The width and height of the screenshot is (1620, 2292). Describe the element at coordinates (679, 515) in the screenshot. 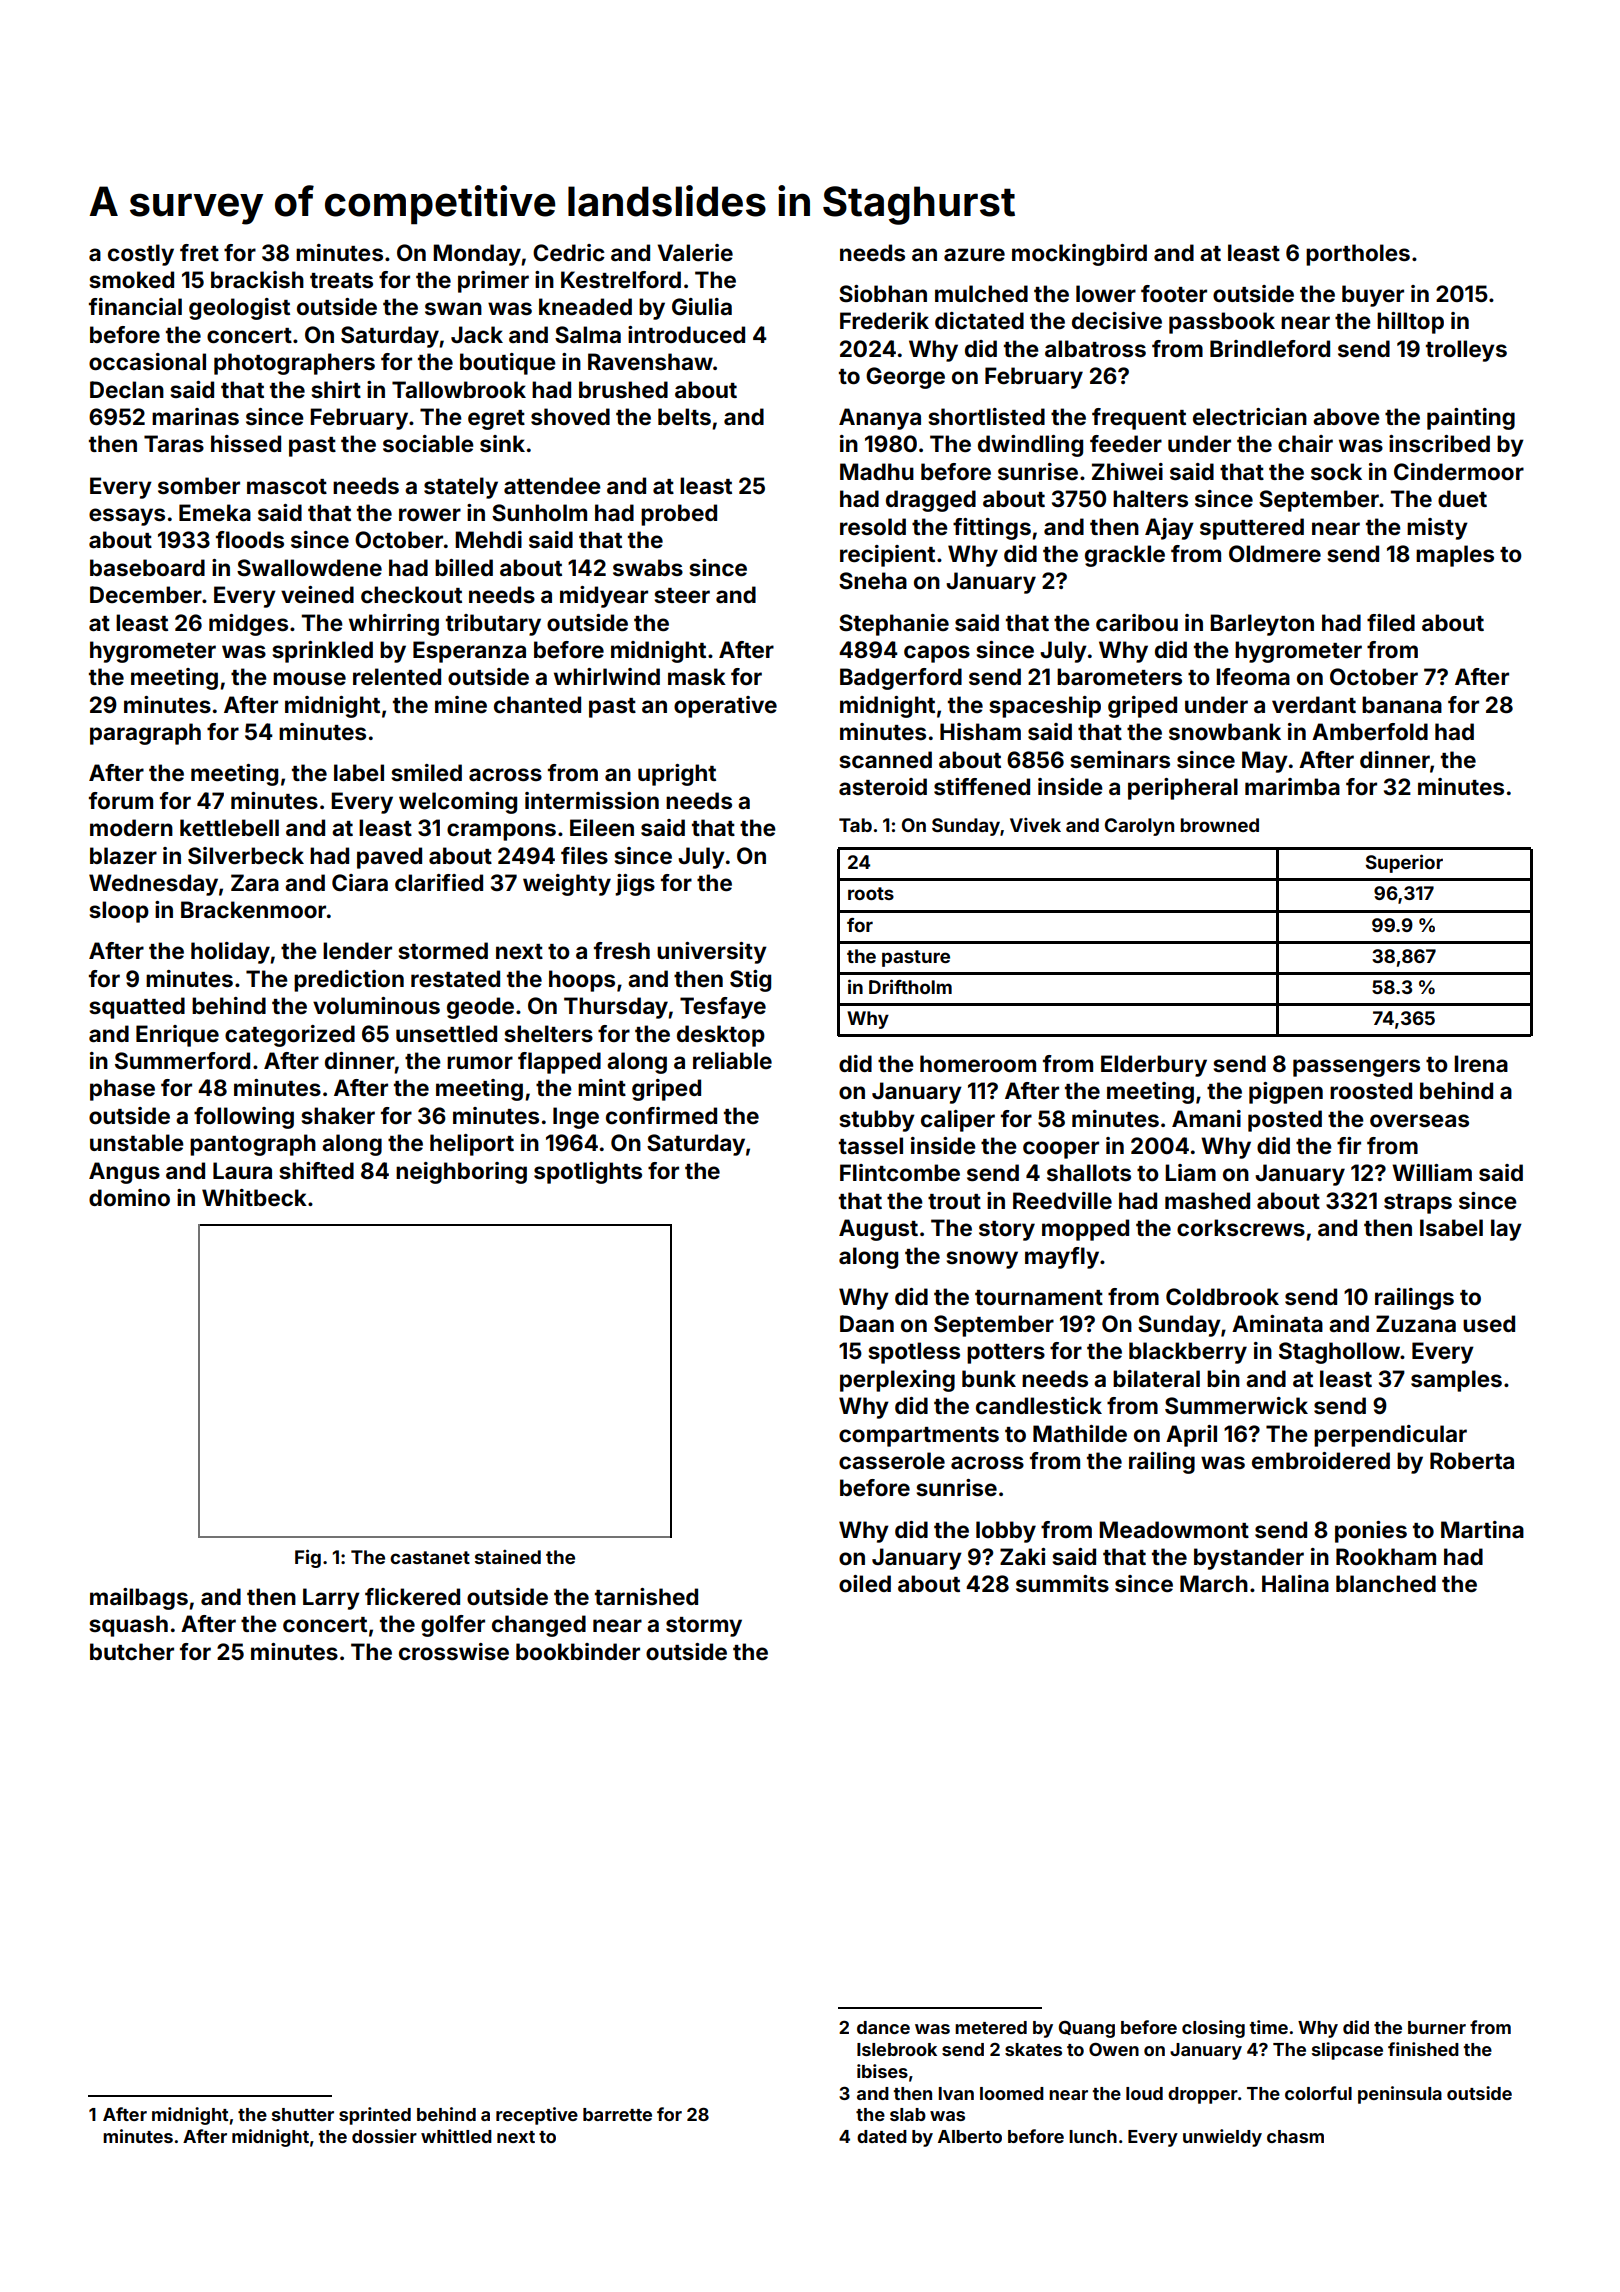

I see `probed` at that location.
